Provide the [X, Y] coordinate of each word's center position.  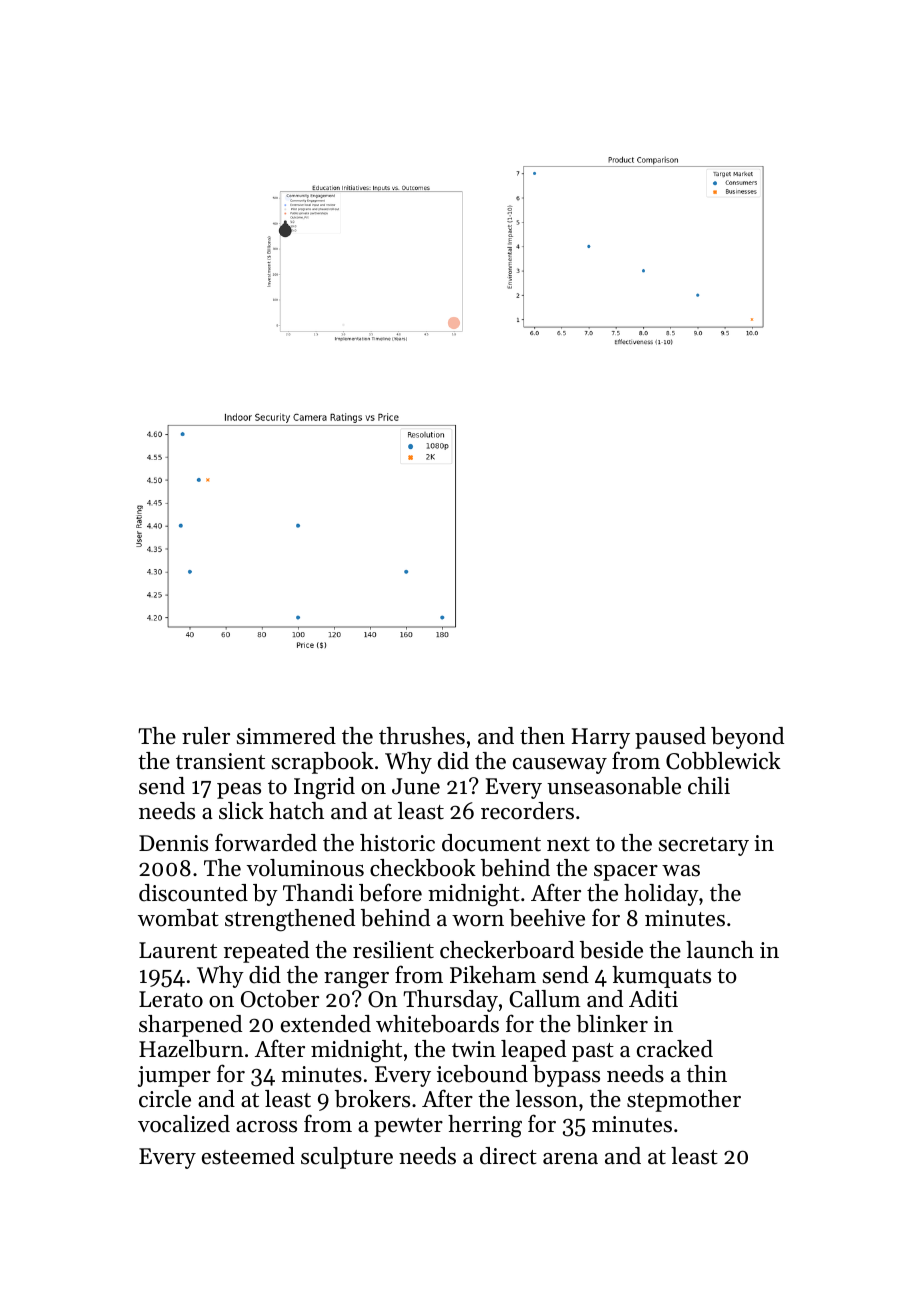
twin [474, 1049]
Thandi [318, 893]
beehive [547, 918]
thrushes [422, 736]
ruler [206, 736]
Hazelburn [191, 1049]
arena [570, 1159]
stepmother [684, 1101]
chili [709, 786]
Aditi [653, 999]
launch [720, 950]
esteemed [248, 1156]
